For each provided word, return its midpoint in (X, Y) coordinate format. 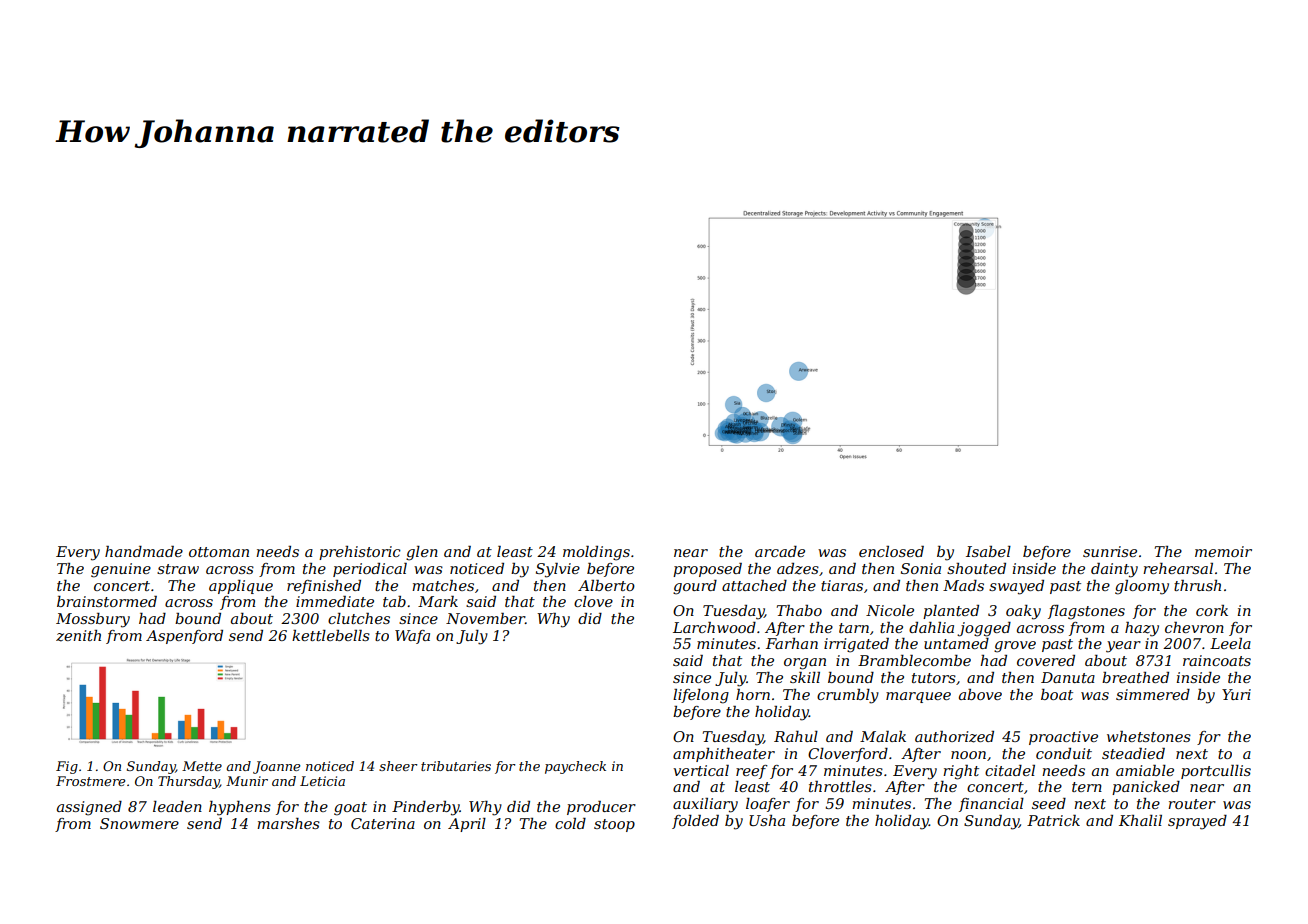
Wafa (412, 637)
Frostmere (90, 781)
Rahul (796, 736)
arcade (780, 551)
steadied (1133, 753)
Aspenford (184, 637)
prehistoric (360, 553)
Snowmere (139, 823)
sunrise (1110, 551)
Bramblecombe (914, 660)
